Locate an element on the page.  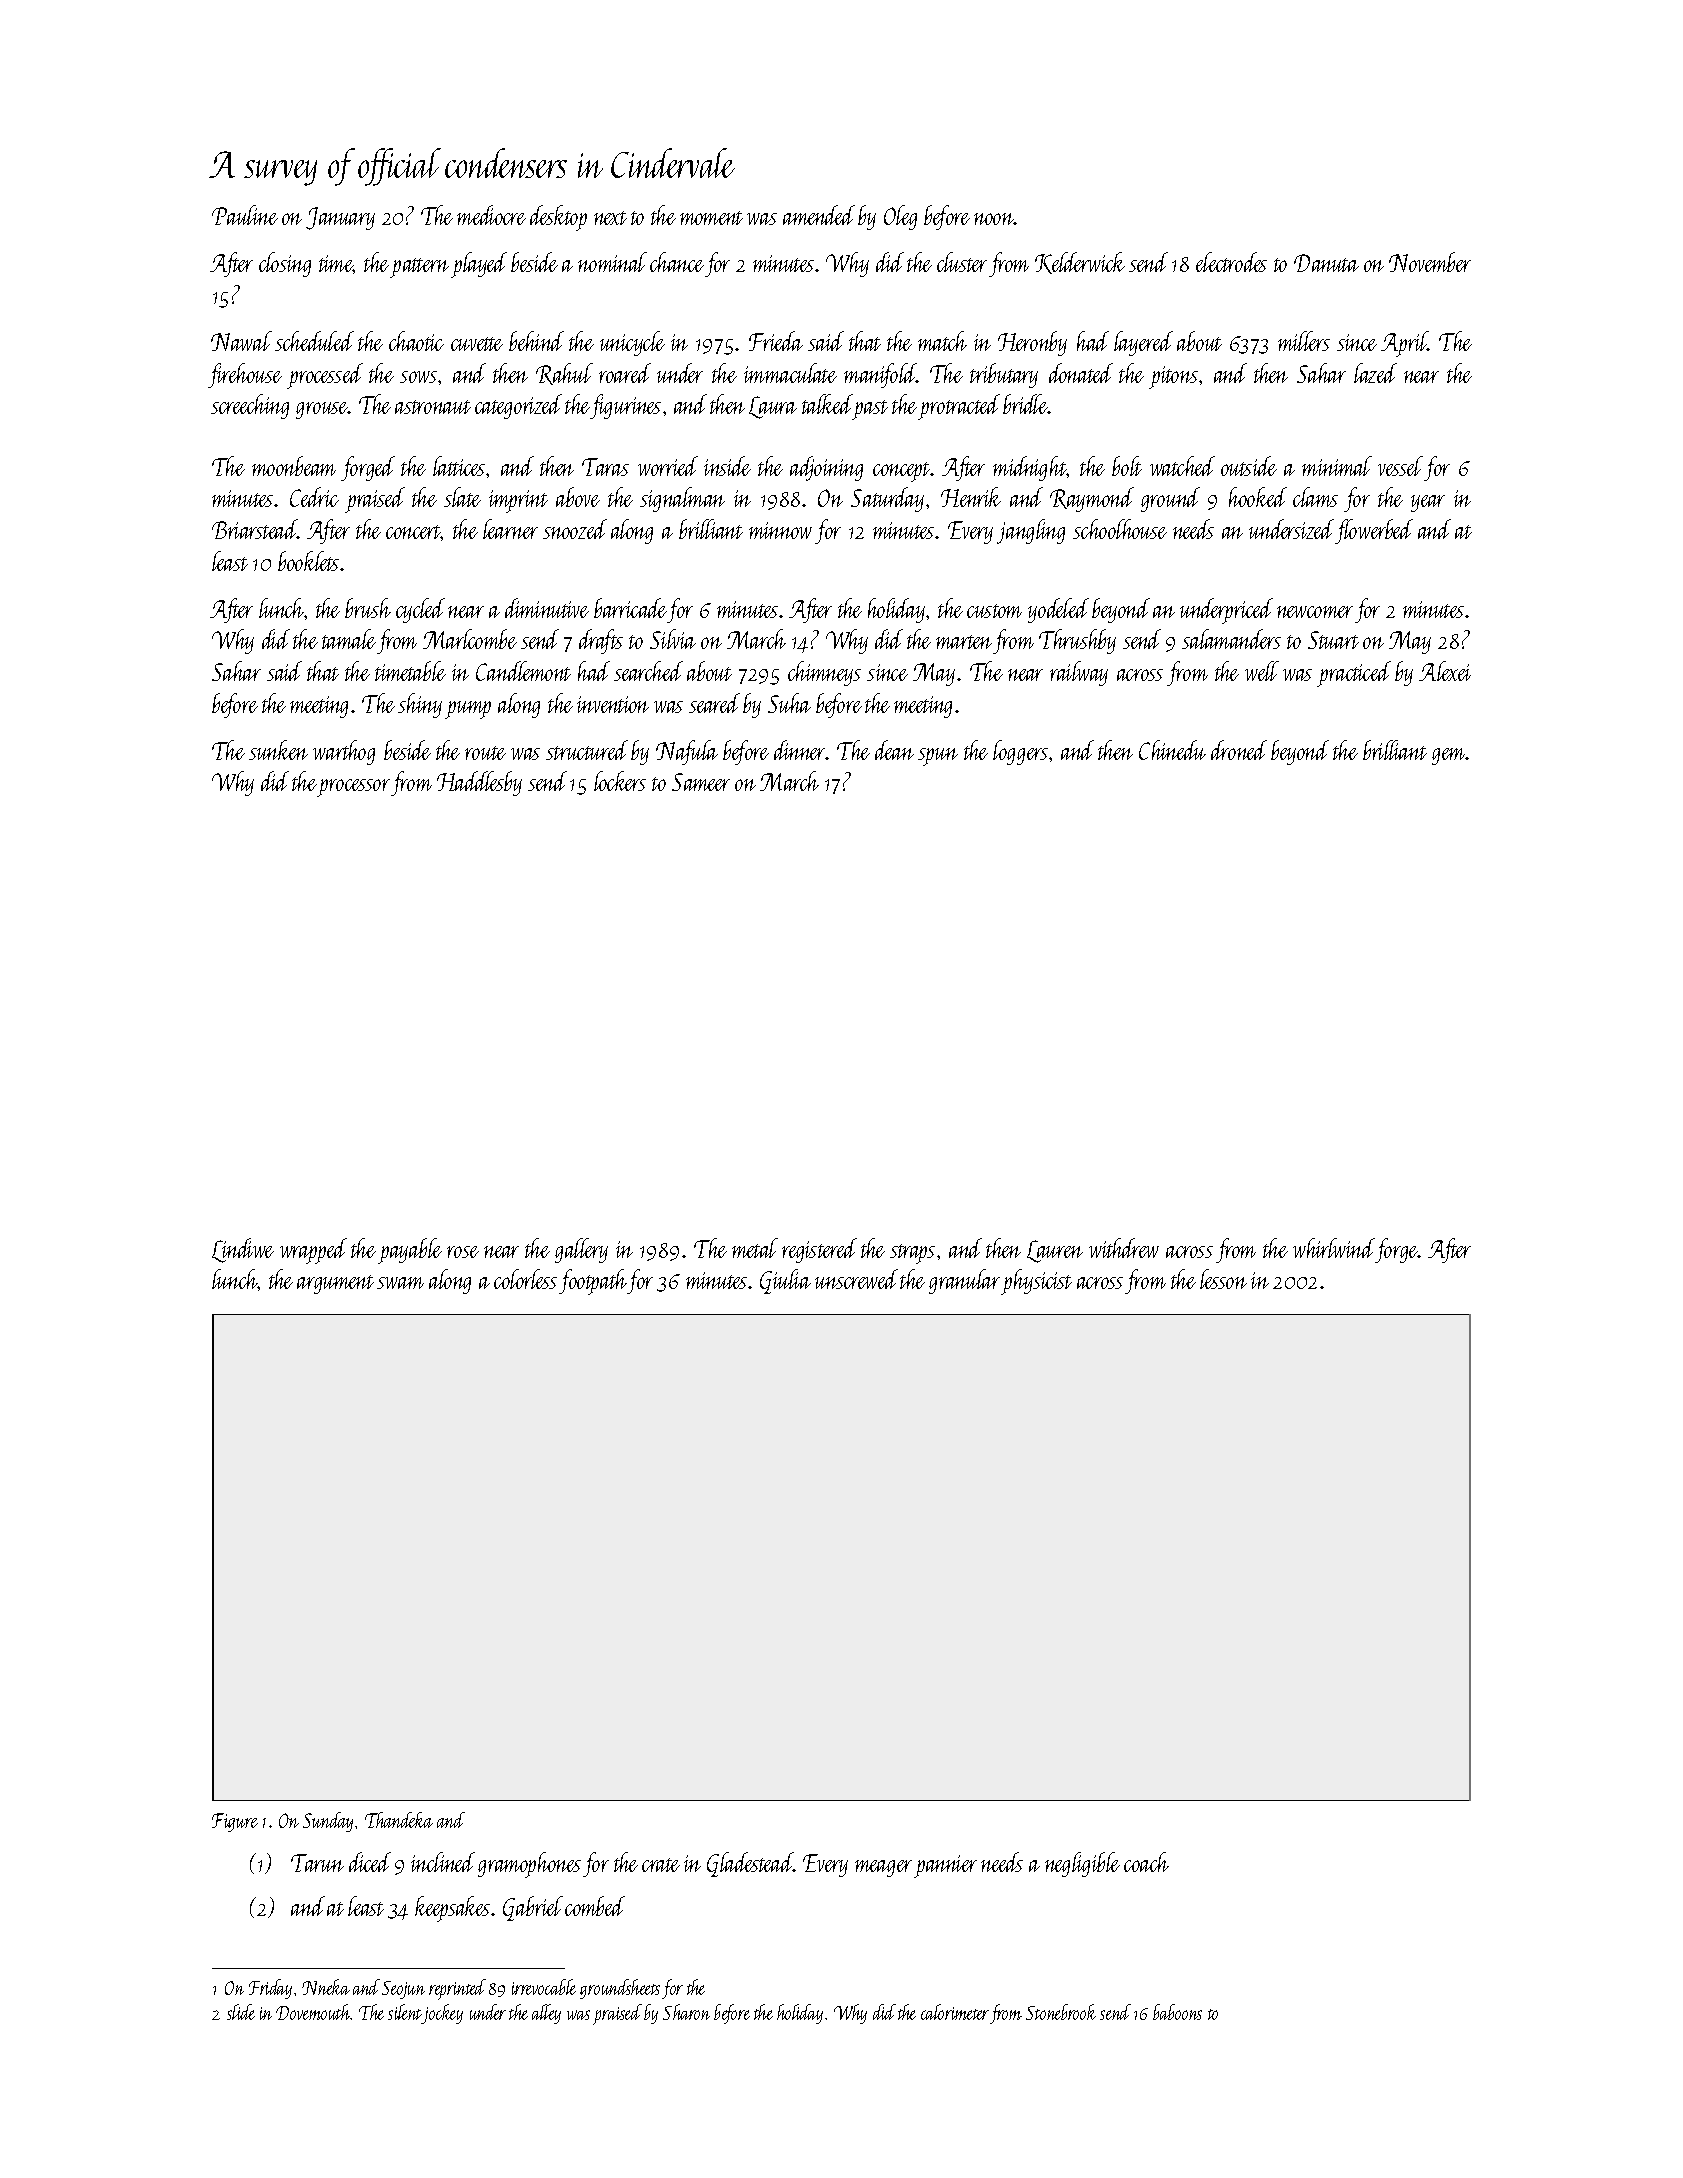
whirlwind is located at coordinates (1334, 1248).
